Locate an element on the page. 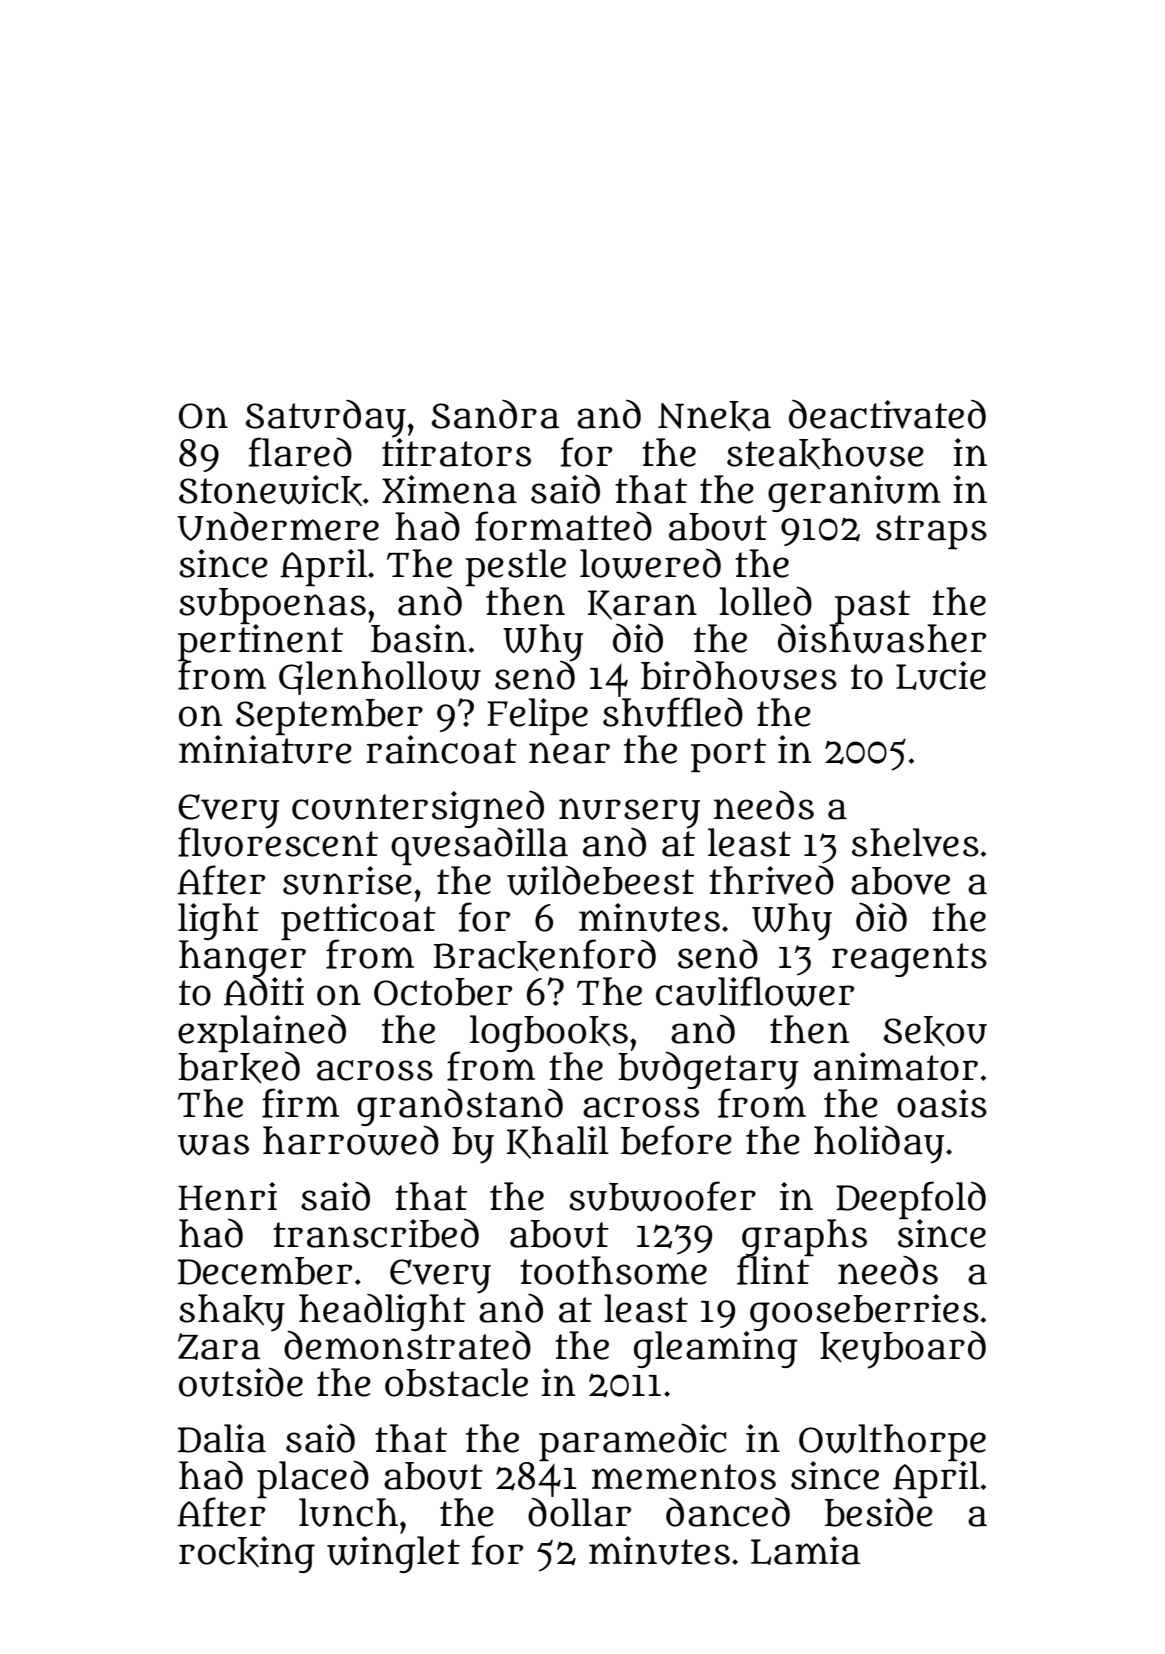  above is located at coordinates (900, 881).
